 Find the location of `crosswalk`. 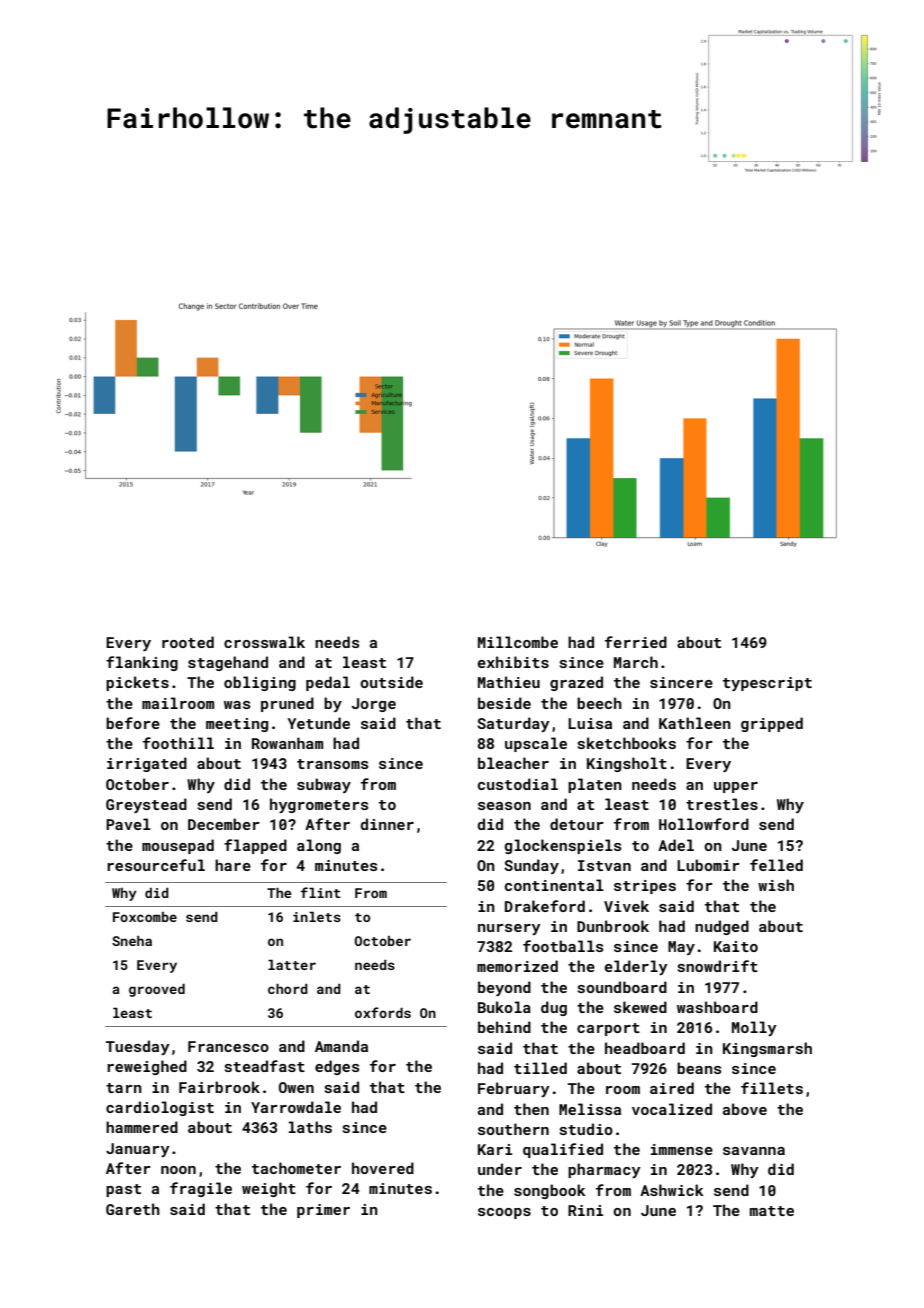

crosswalk is located at coordinates (264, 642).
